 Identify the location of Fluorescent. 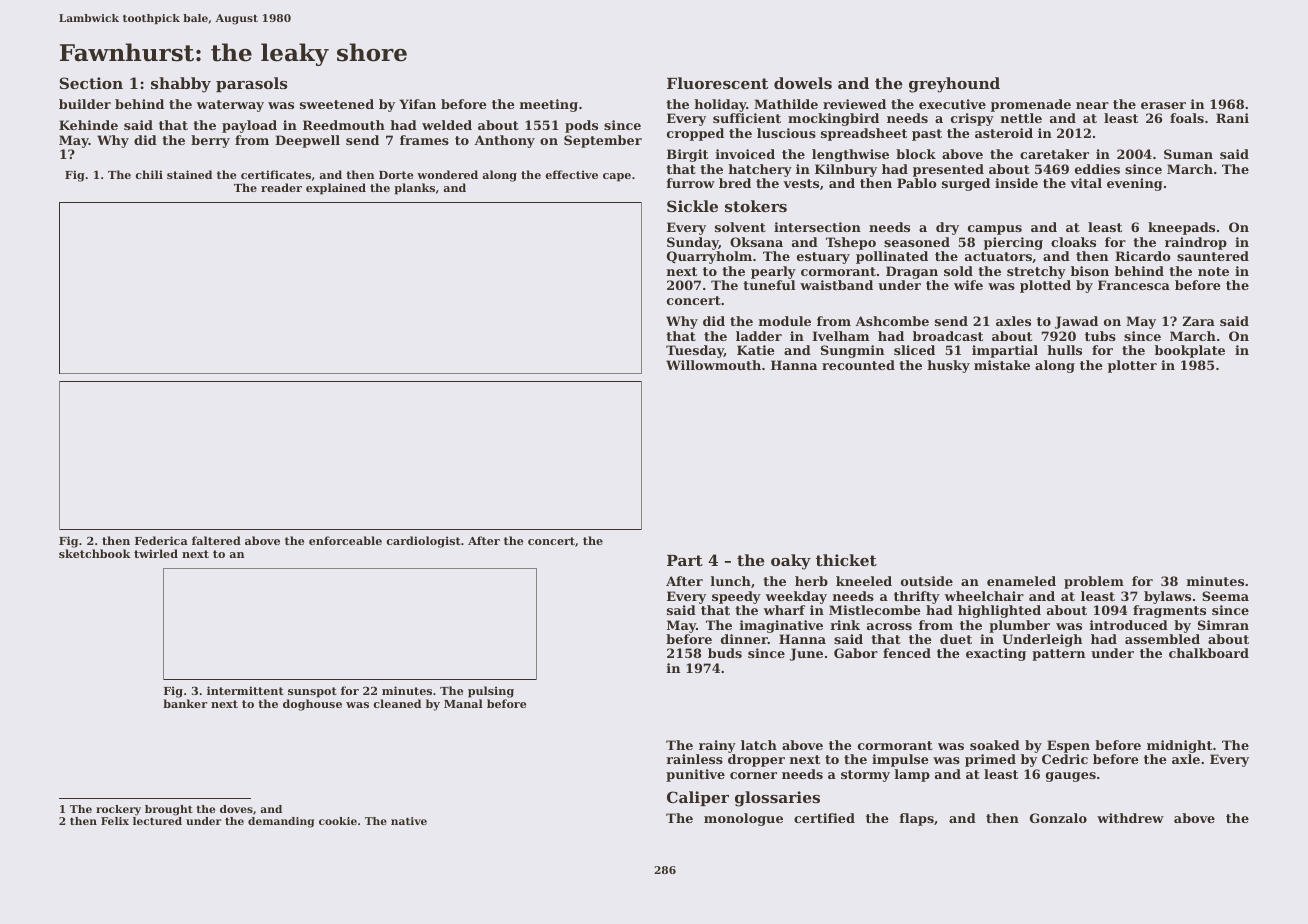
(717, 83).
